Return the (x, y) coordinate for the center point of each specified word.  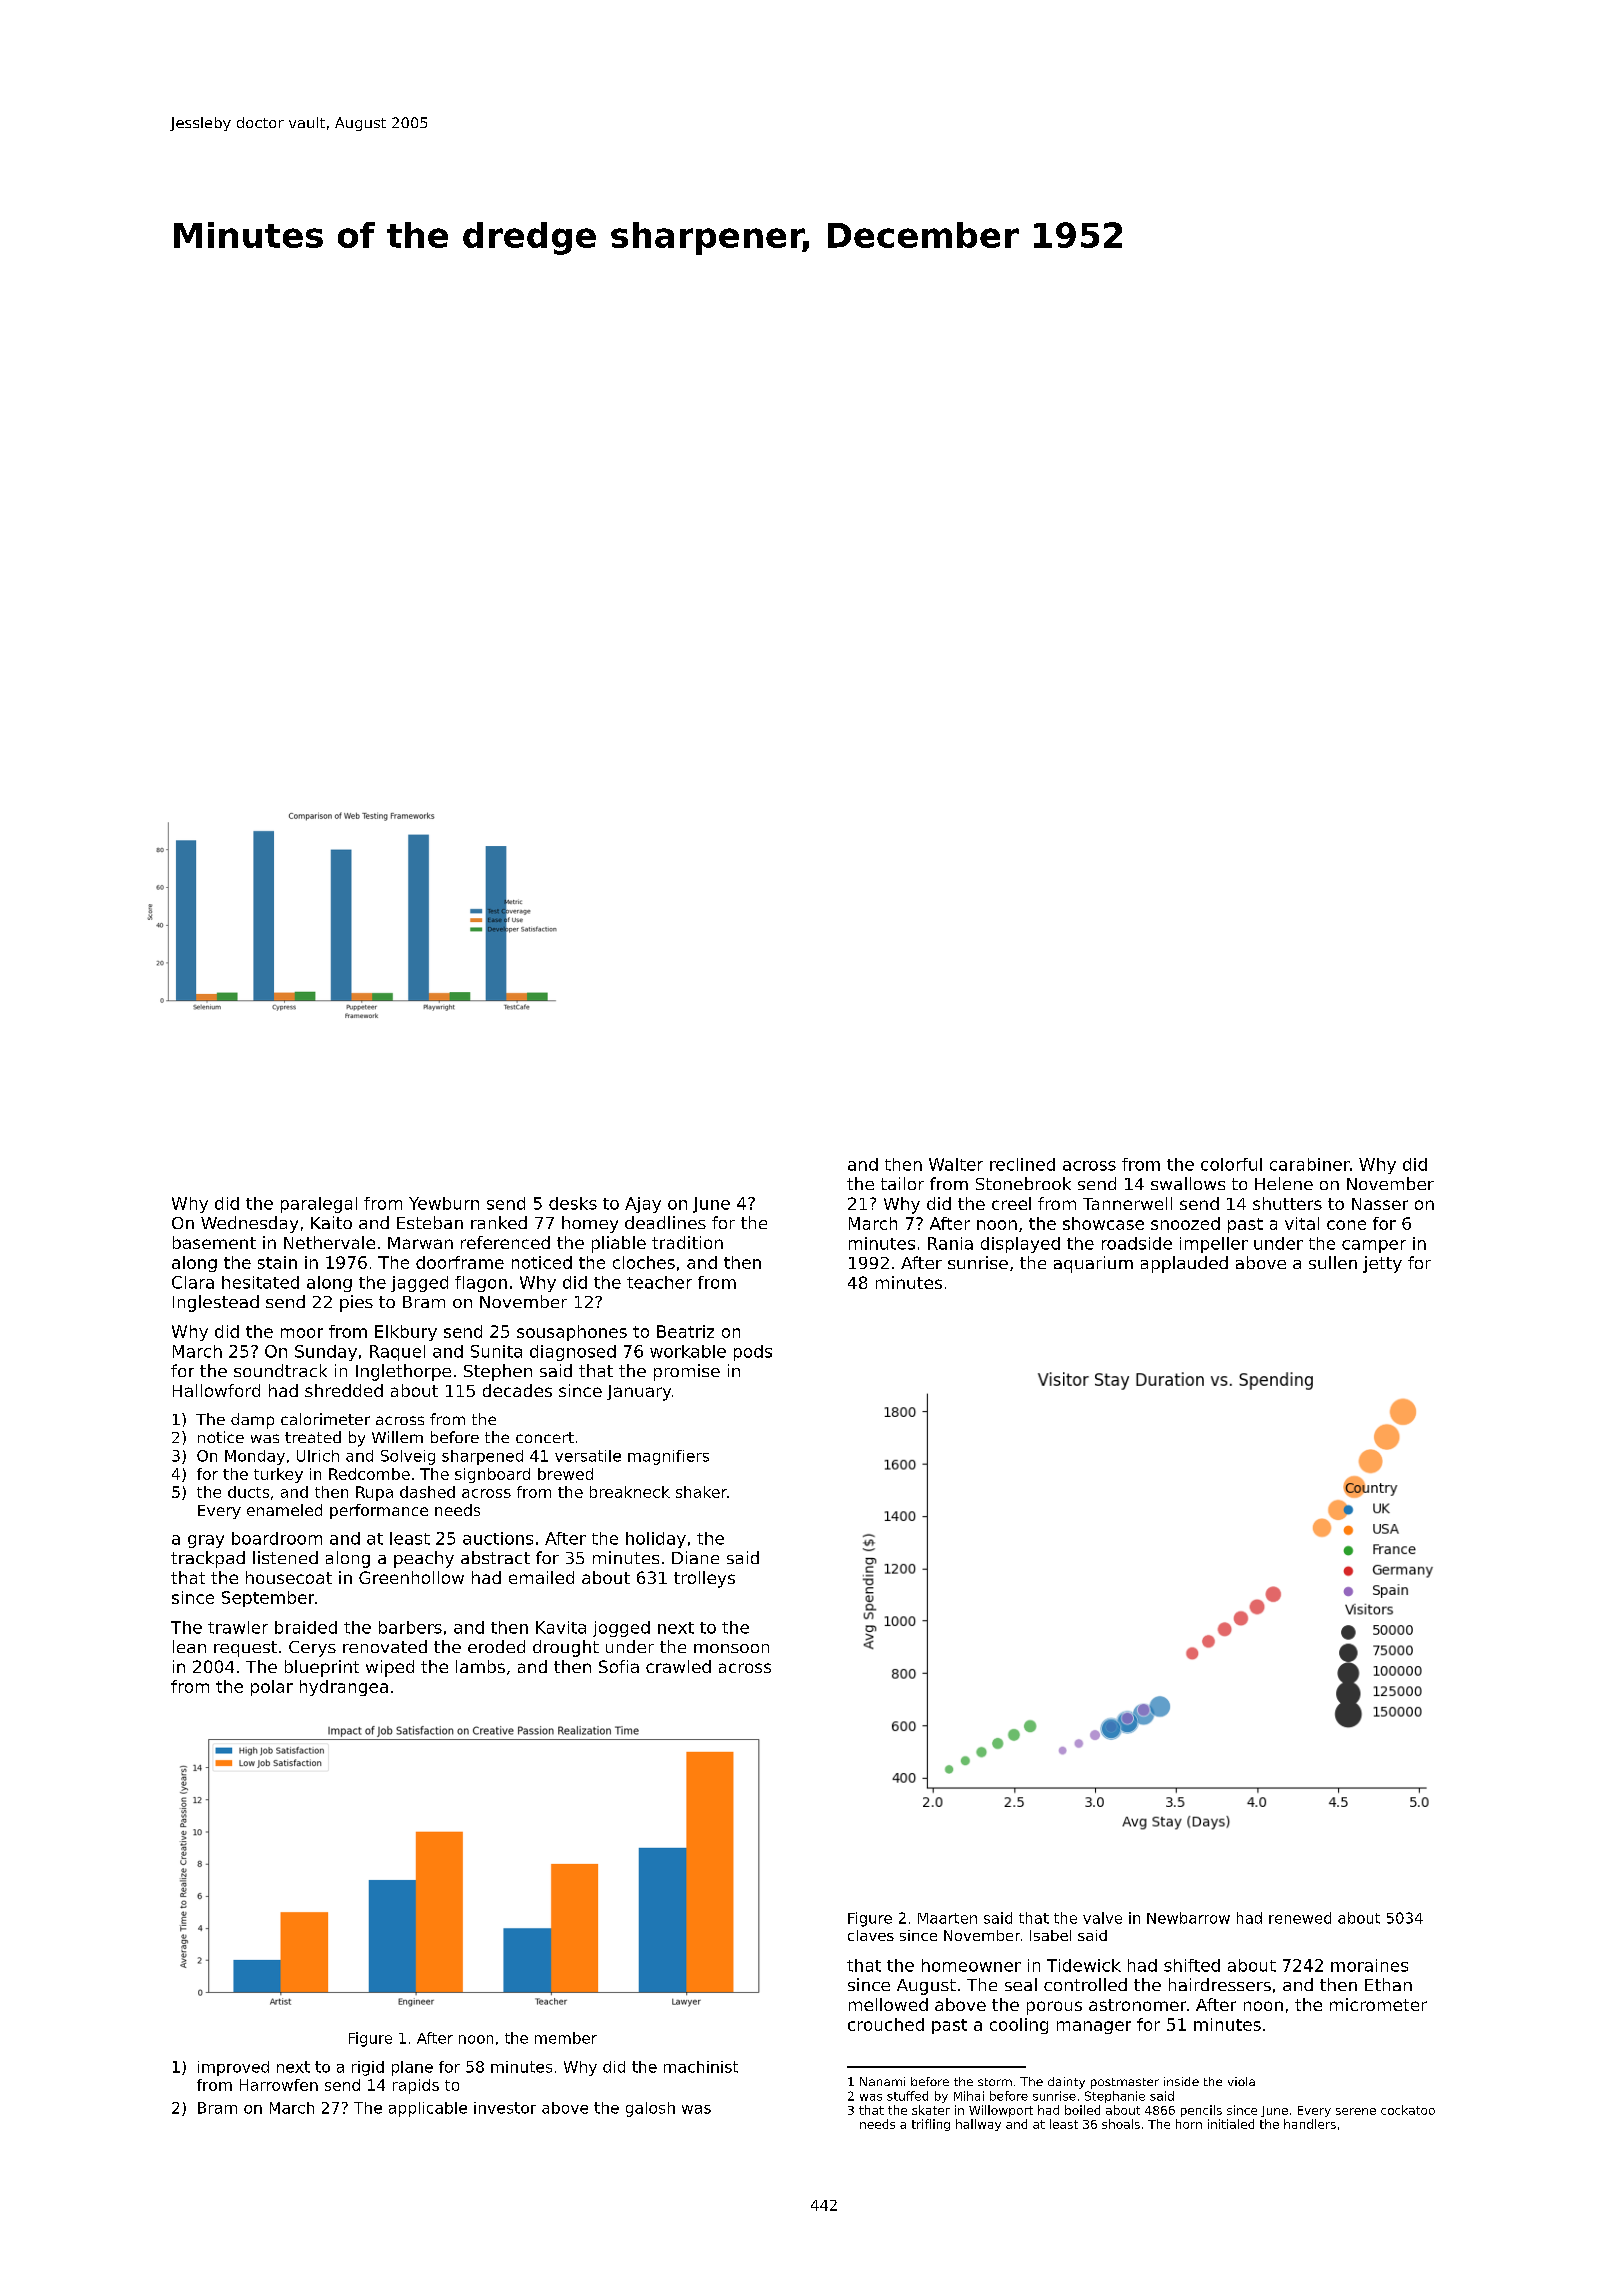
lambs (480, 1666)
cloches (644, 1262)
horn (1189, 2124)
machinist (701, 2067)
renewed (1300, 1918)
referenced (505, 1242)
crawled (678, 1666)
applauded (1184, 1264)
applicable (428, 2109)
